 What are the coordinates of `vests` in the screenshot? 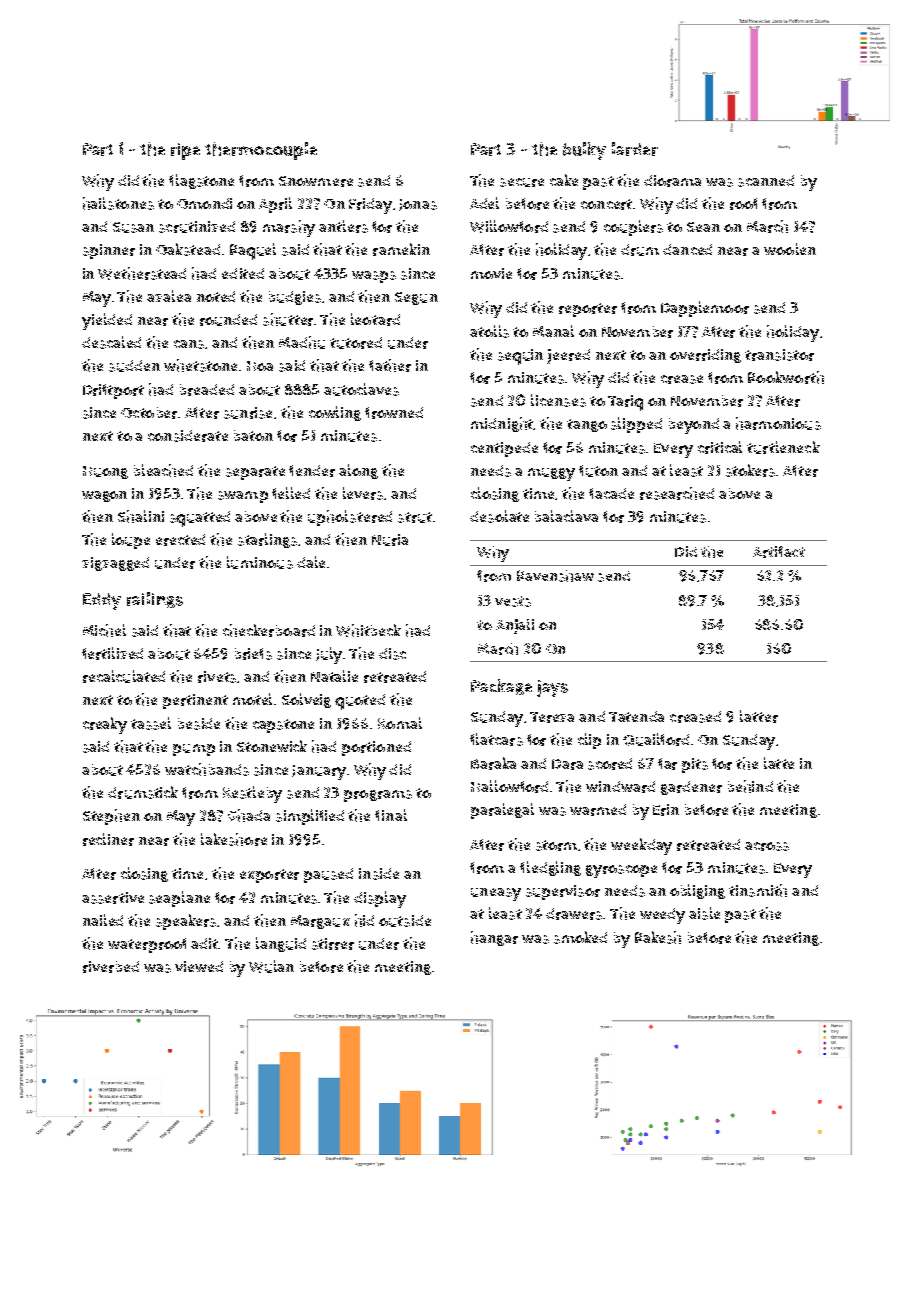 It's located at (513, 601).
